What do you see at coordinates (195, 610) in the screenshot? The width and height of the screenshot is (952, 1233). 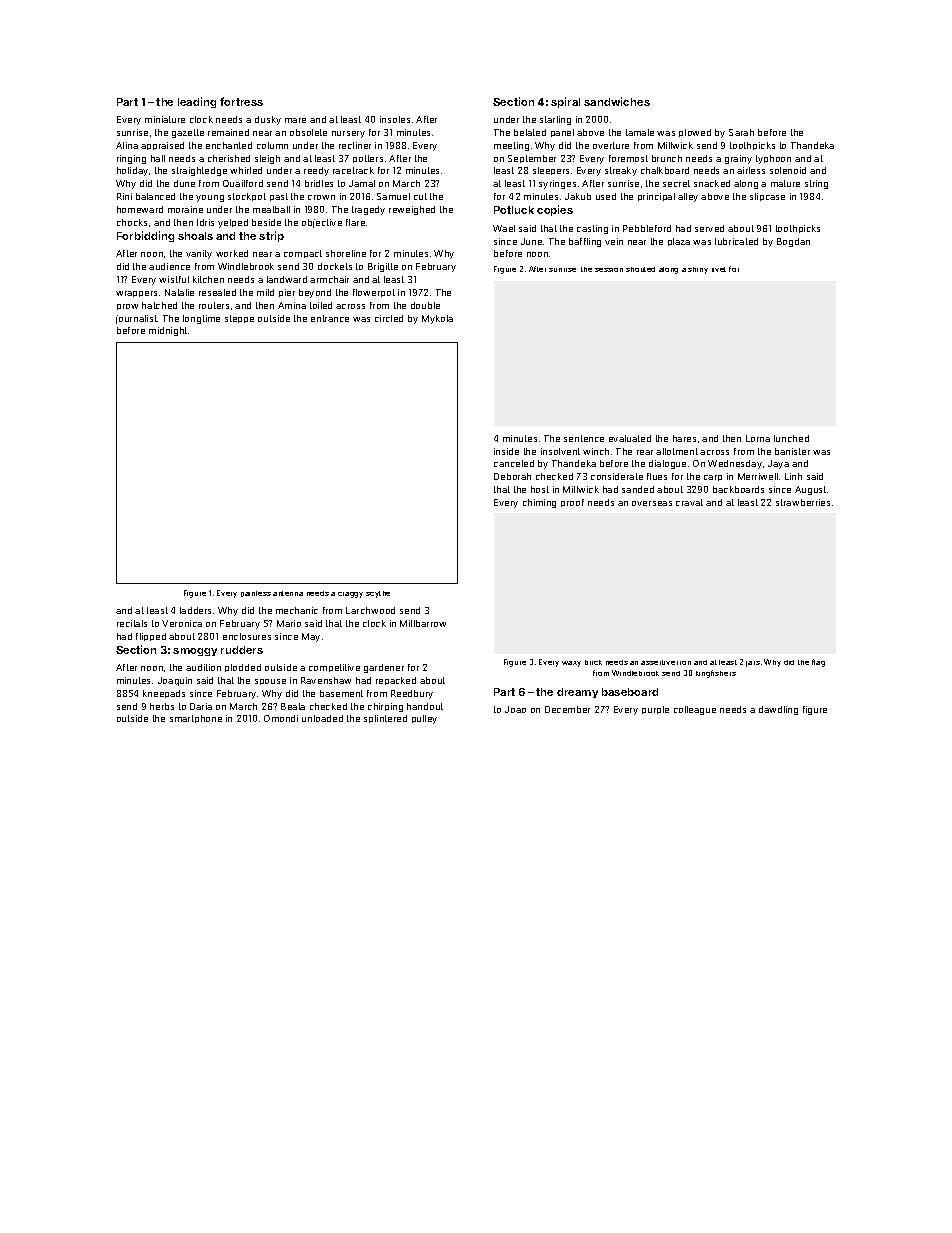 I see `ladders` at bounding box center [195, 610].
